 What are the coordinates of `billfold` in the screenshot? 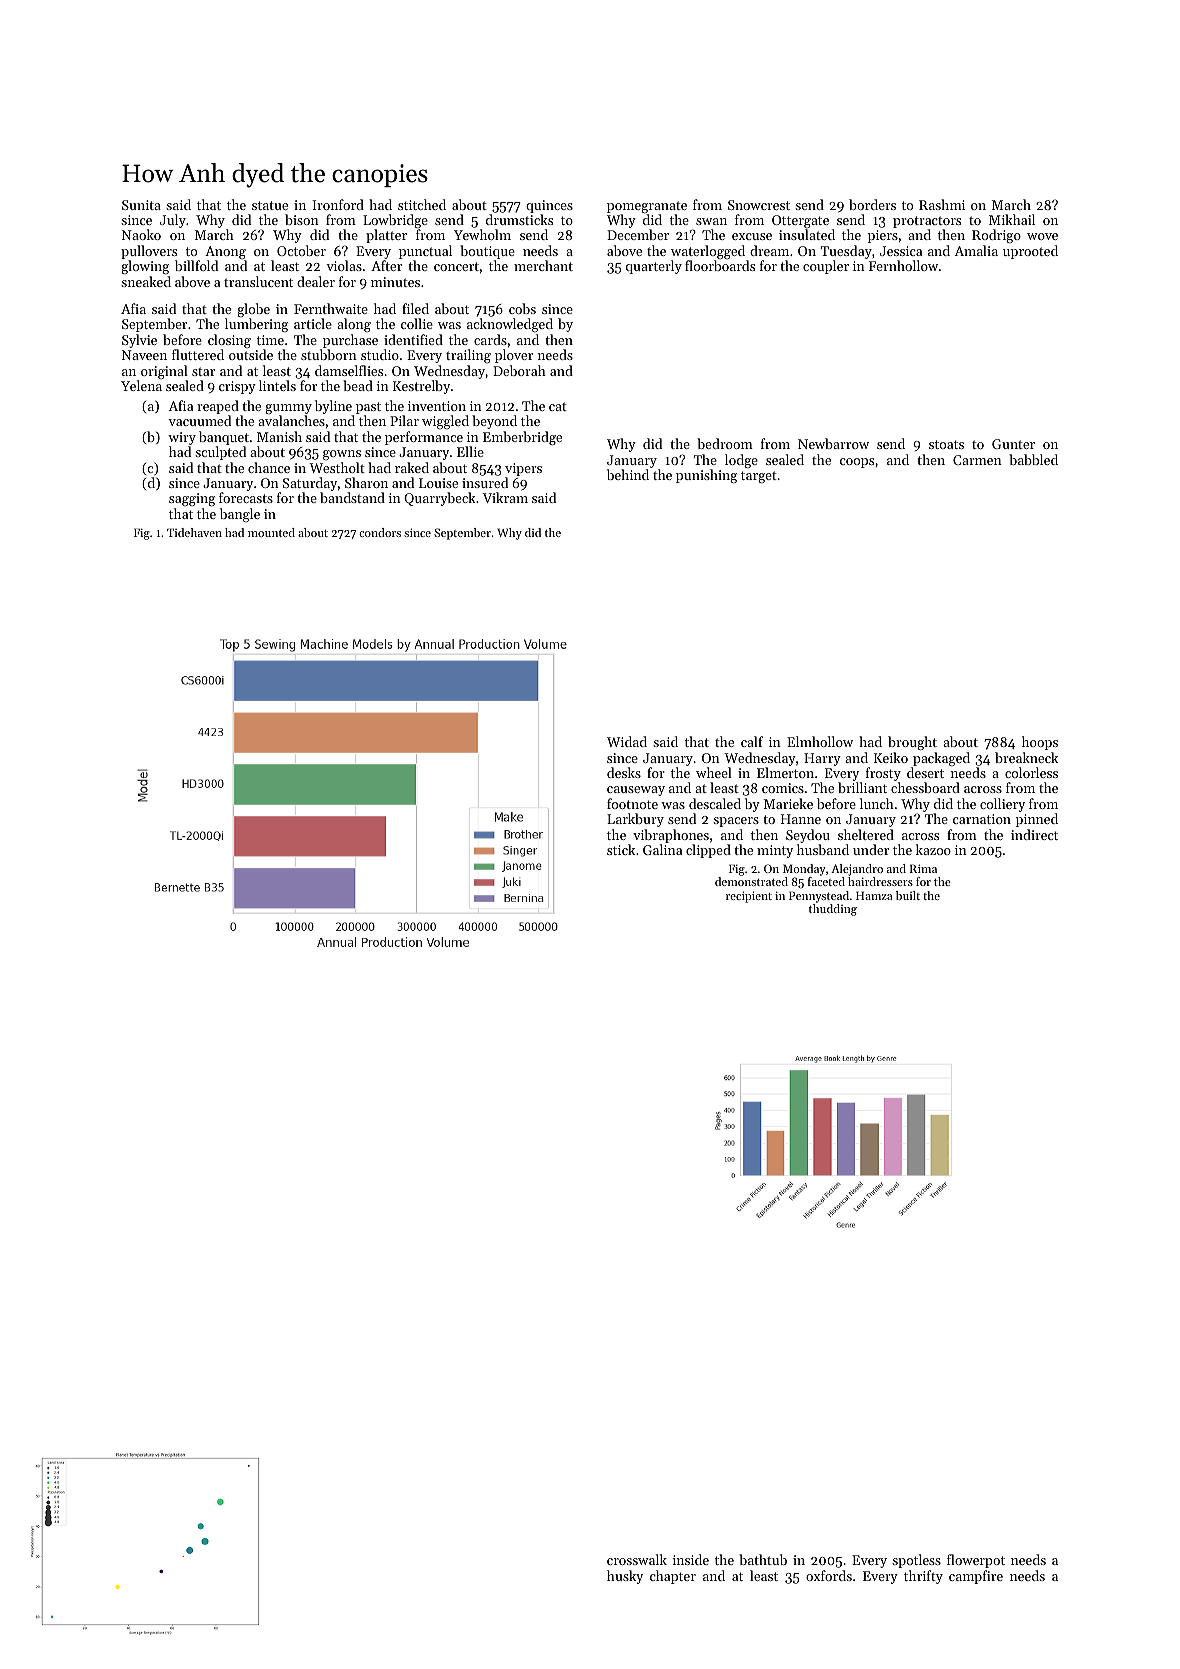 It's located at (196, 265).
